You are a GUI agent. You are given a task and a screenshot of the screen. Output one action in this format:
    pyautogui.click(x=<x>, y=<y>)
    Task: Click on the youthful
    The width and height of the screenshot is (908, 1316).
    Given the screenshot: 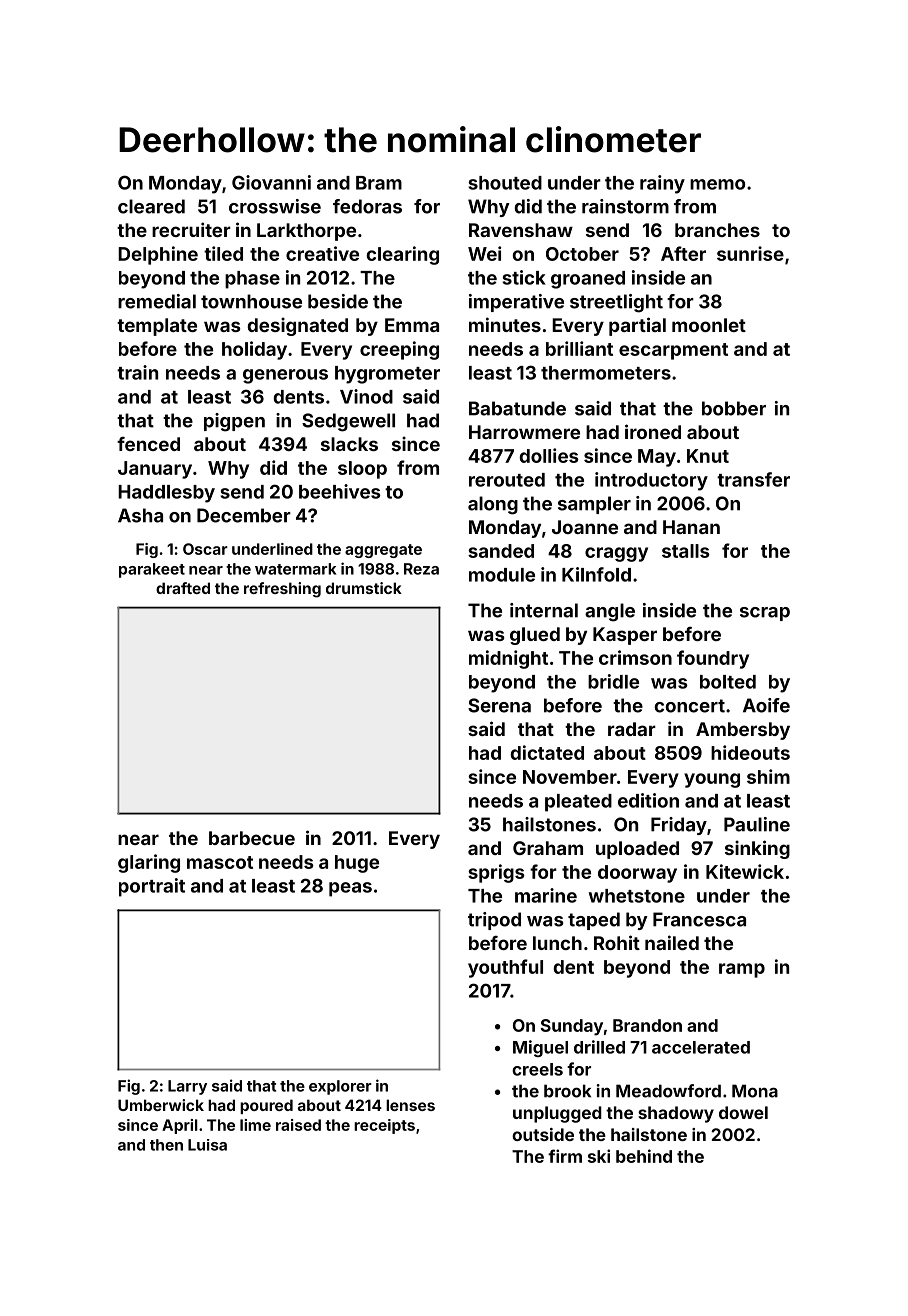 What is the action you would take?
    pyautogui.click(x=505, y=968)
